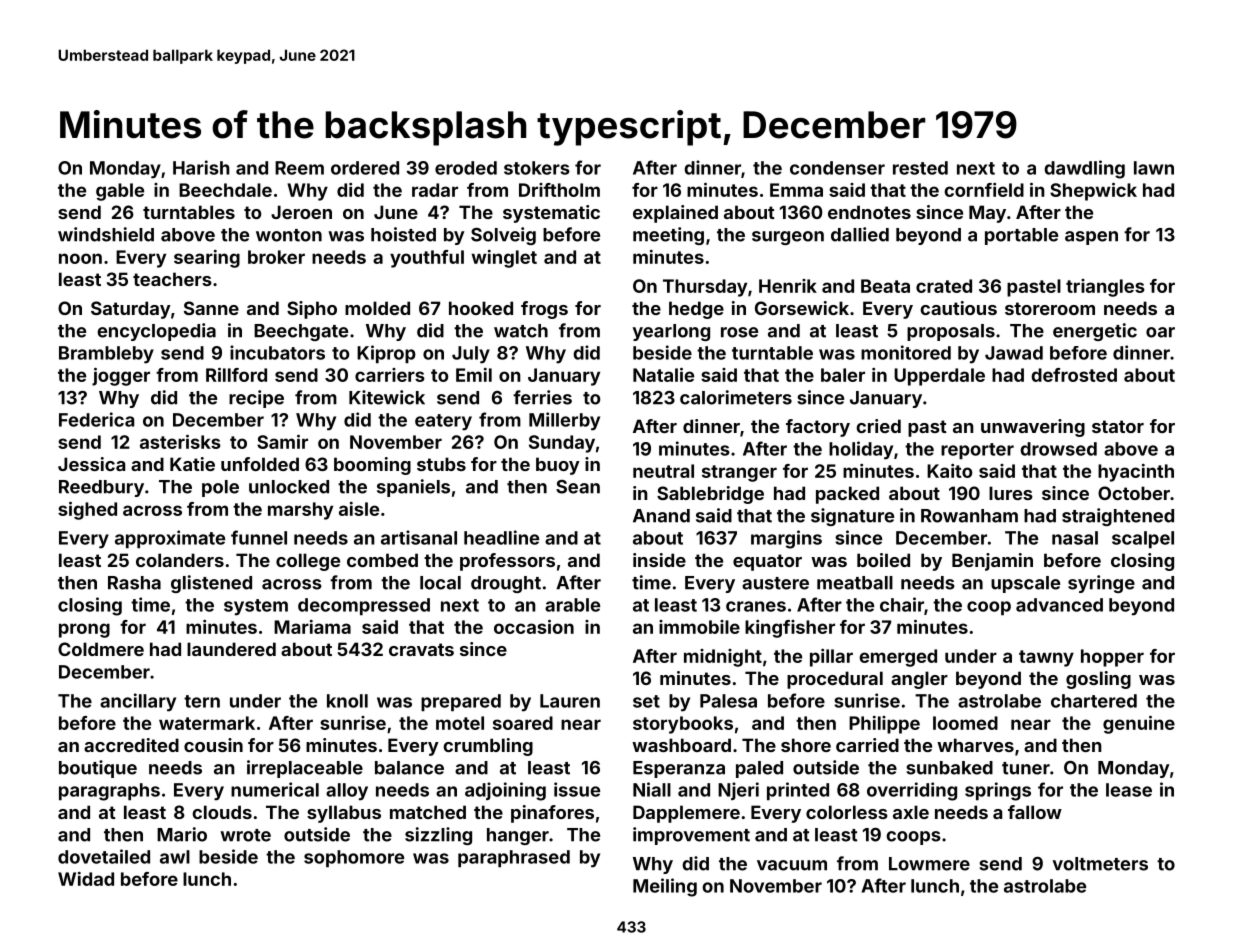 The image size is (1233, 952). What do you see at coordinates (1136, 473) in the screenshot?
I see `hyacinth` at bounding box center [1136, 473].
